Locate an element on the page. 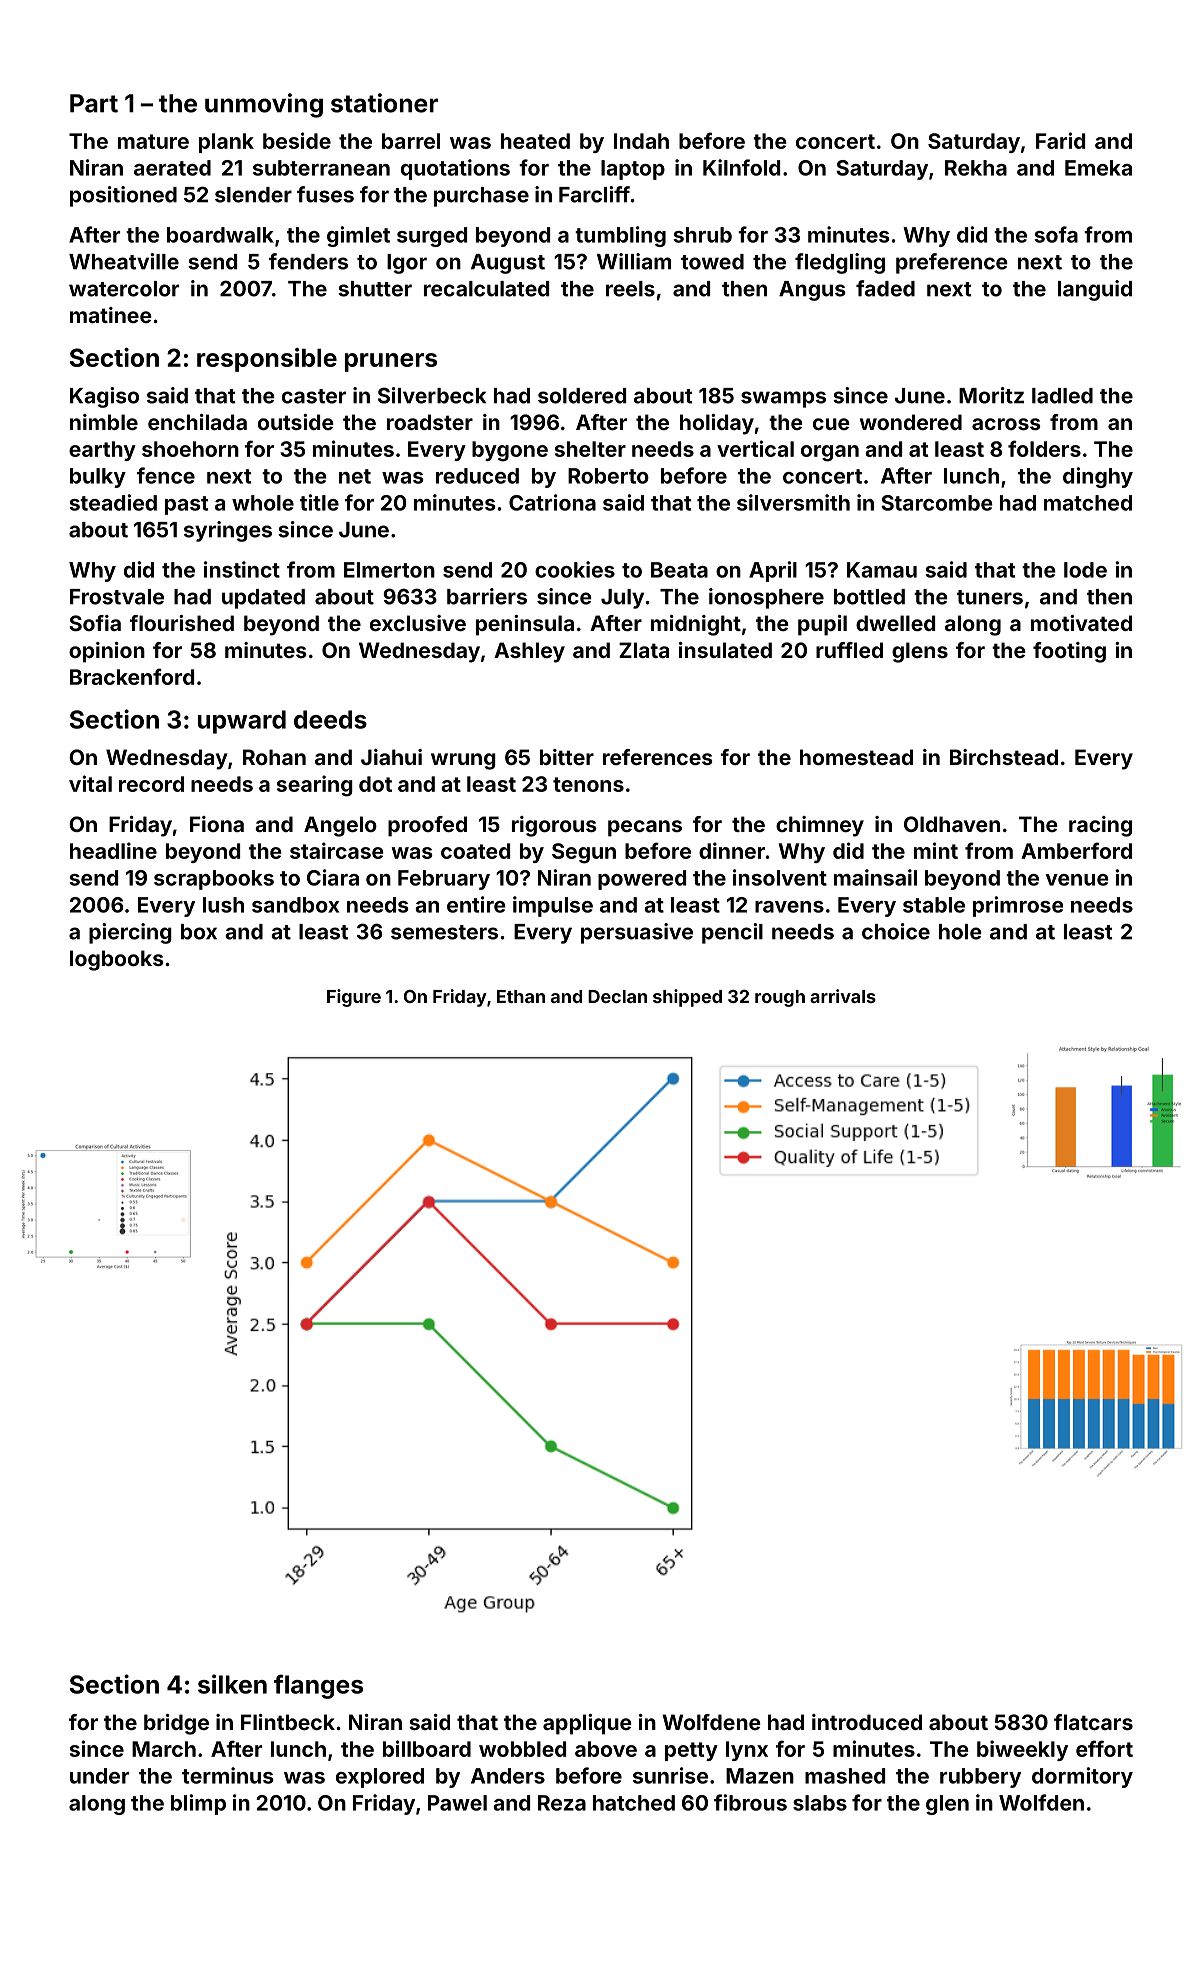  under is located at coordinates (99, 1776).
